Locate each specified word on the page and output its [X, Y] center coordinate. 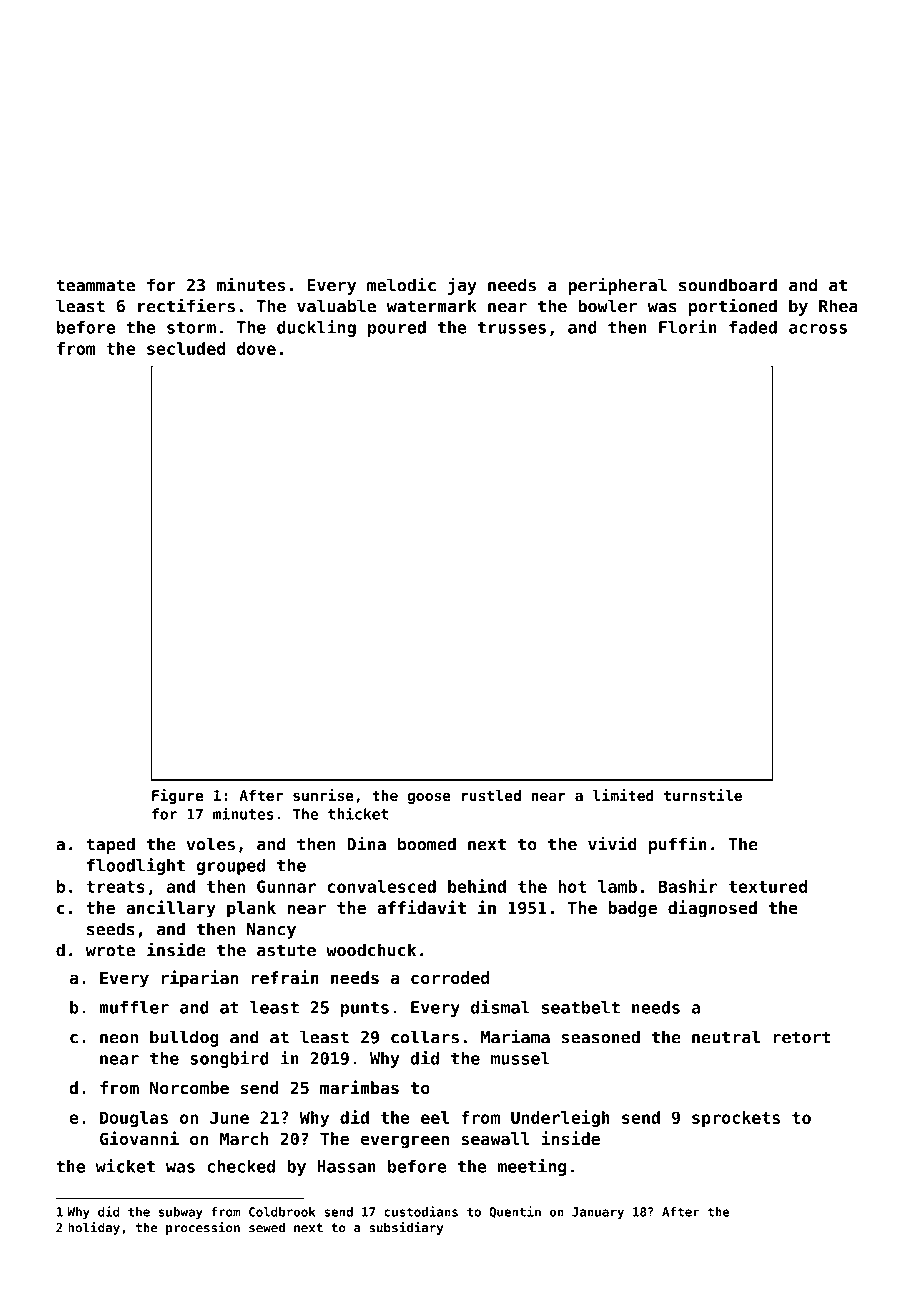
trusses [512, 327]
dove [256, 348]
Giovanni [139, 1138]
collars [425, 1037]
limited [623, 795]
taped [110, 845]
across [818, 329]
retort [802, 1037]
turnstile [703, 795]
